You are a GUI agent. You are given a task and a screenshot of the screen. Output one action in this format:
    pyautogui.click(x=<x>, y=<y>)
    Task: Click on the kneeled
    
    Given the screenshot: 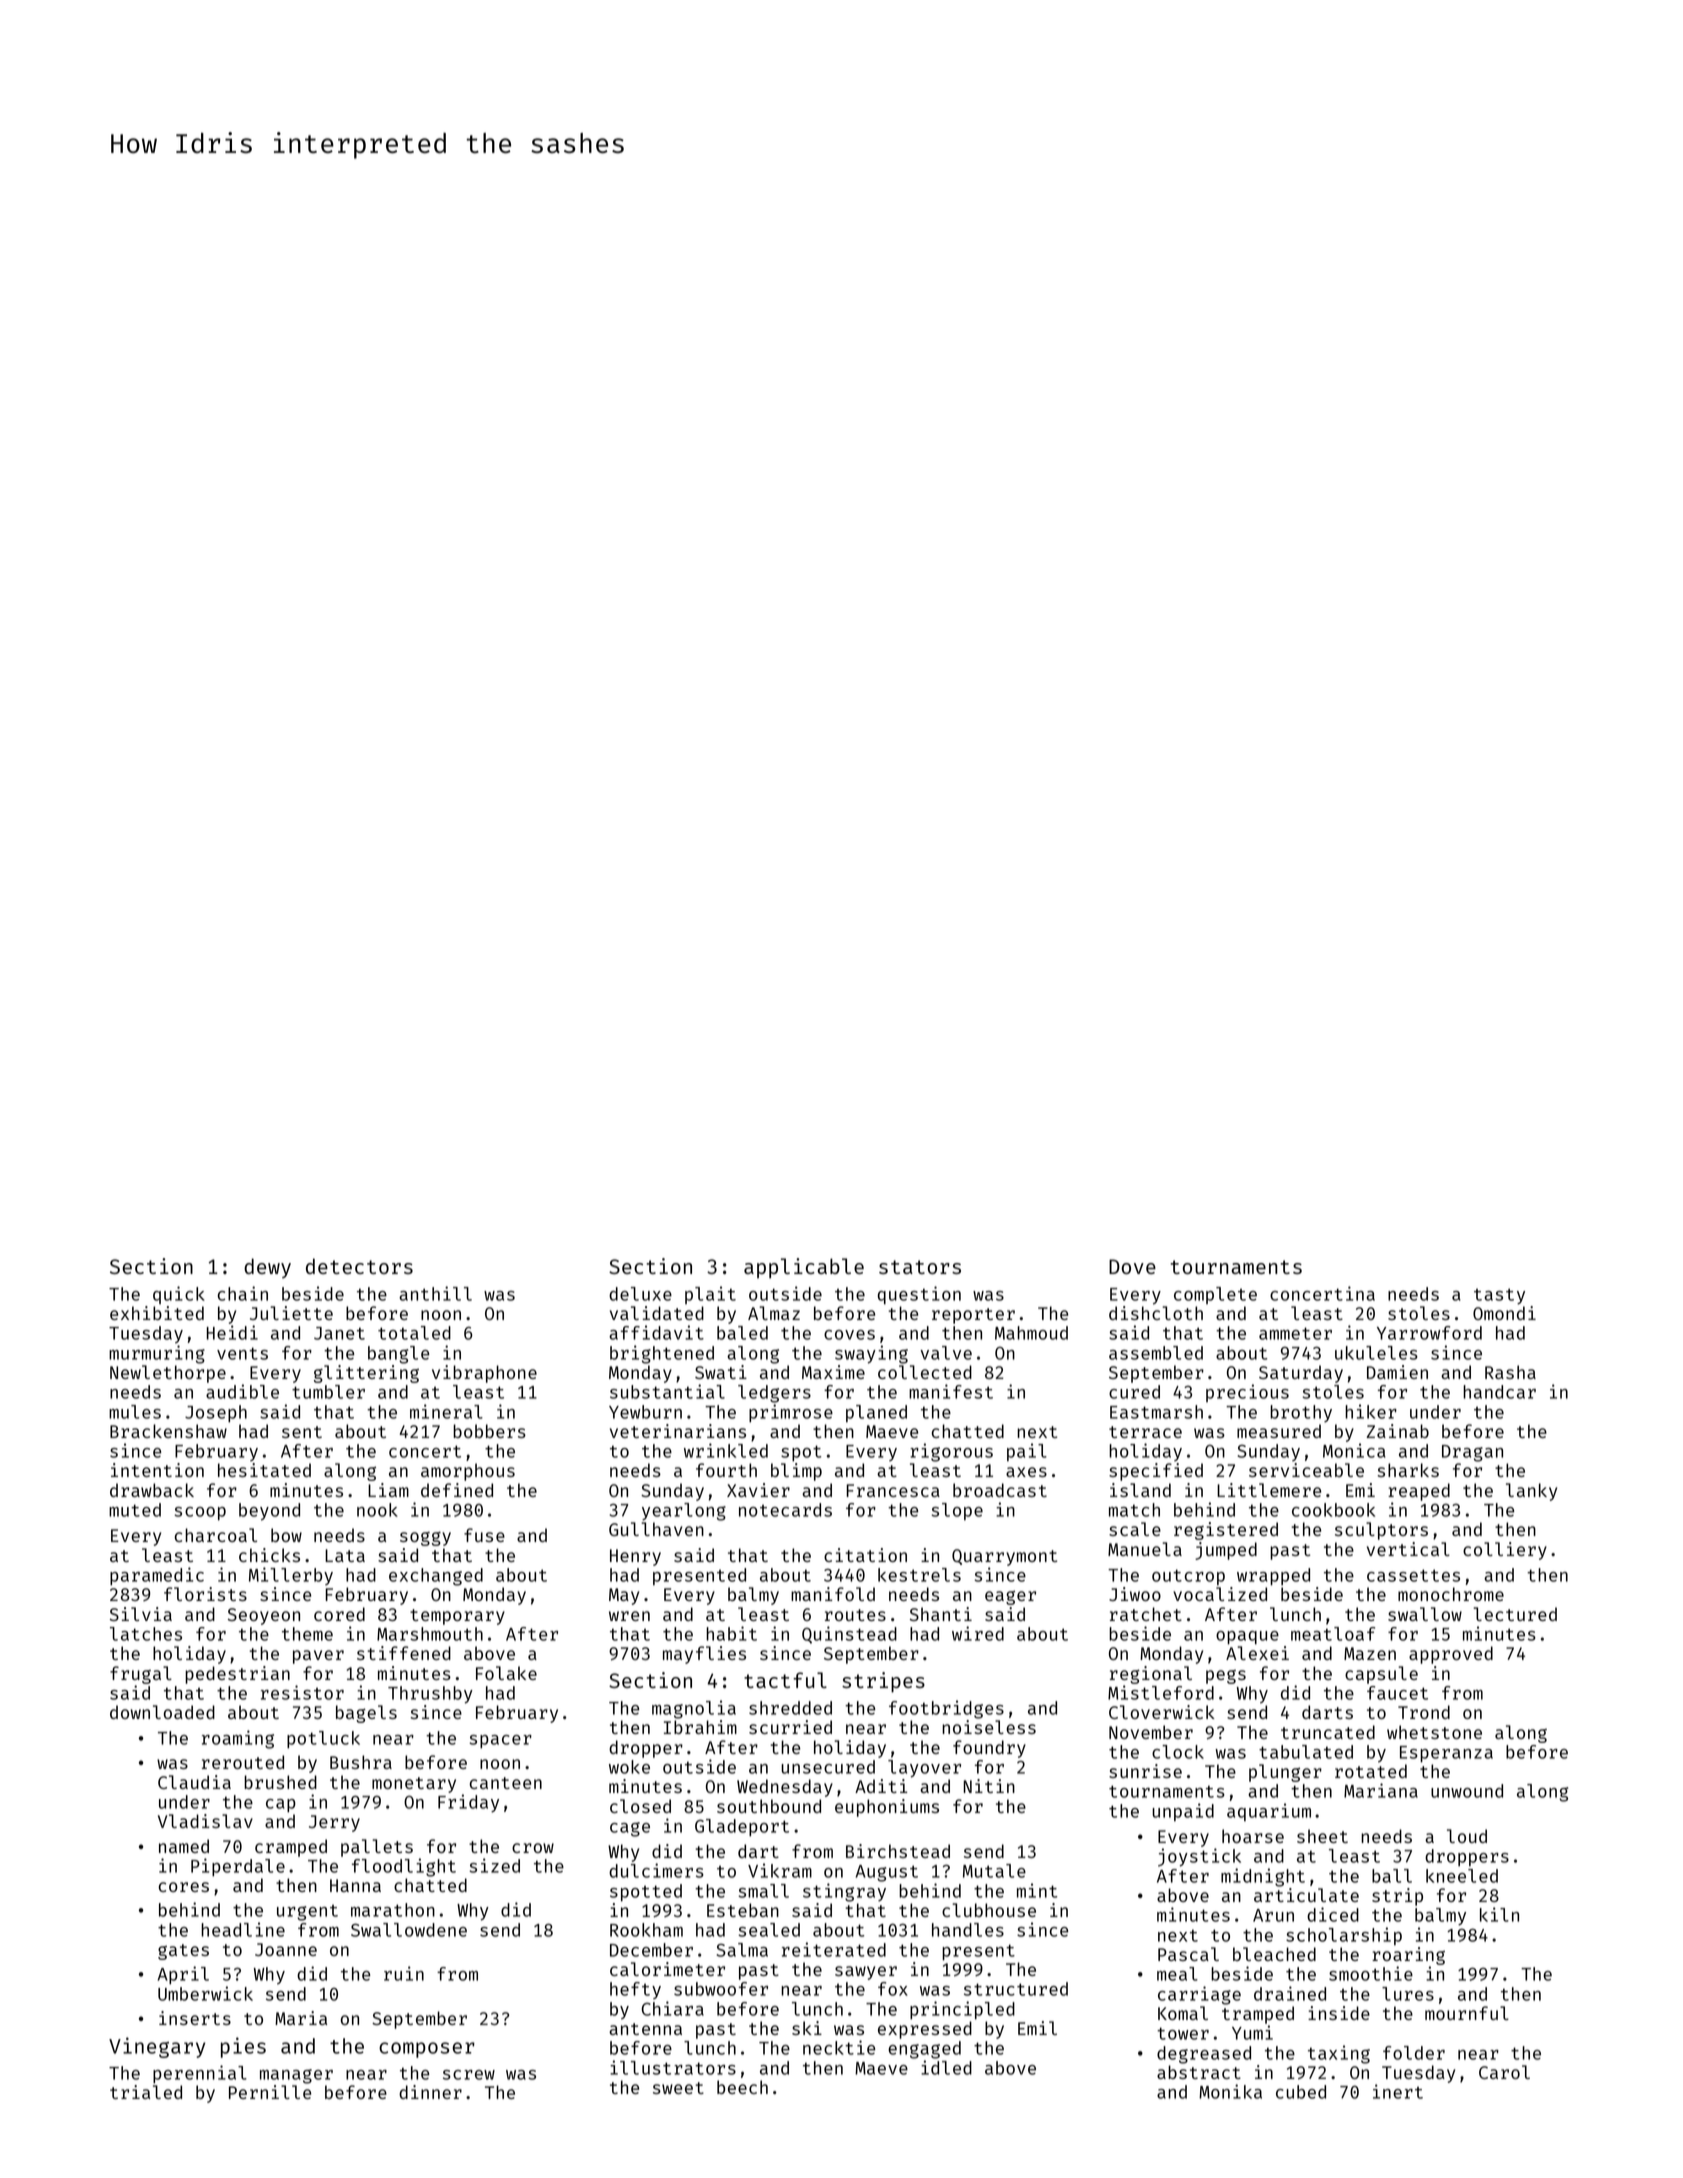 What is the action you would take?
    pyautogui.click(x=1462, y=1876)
